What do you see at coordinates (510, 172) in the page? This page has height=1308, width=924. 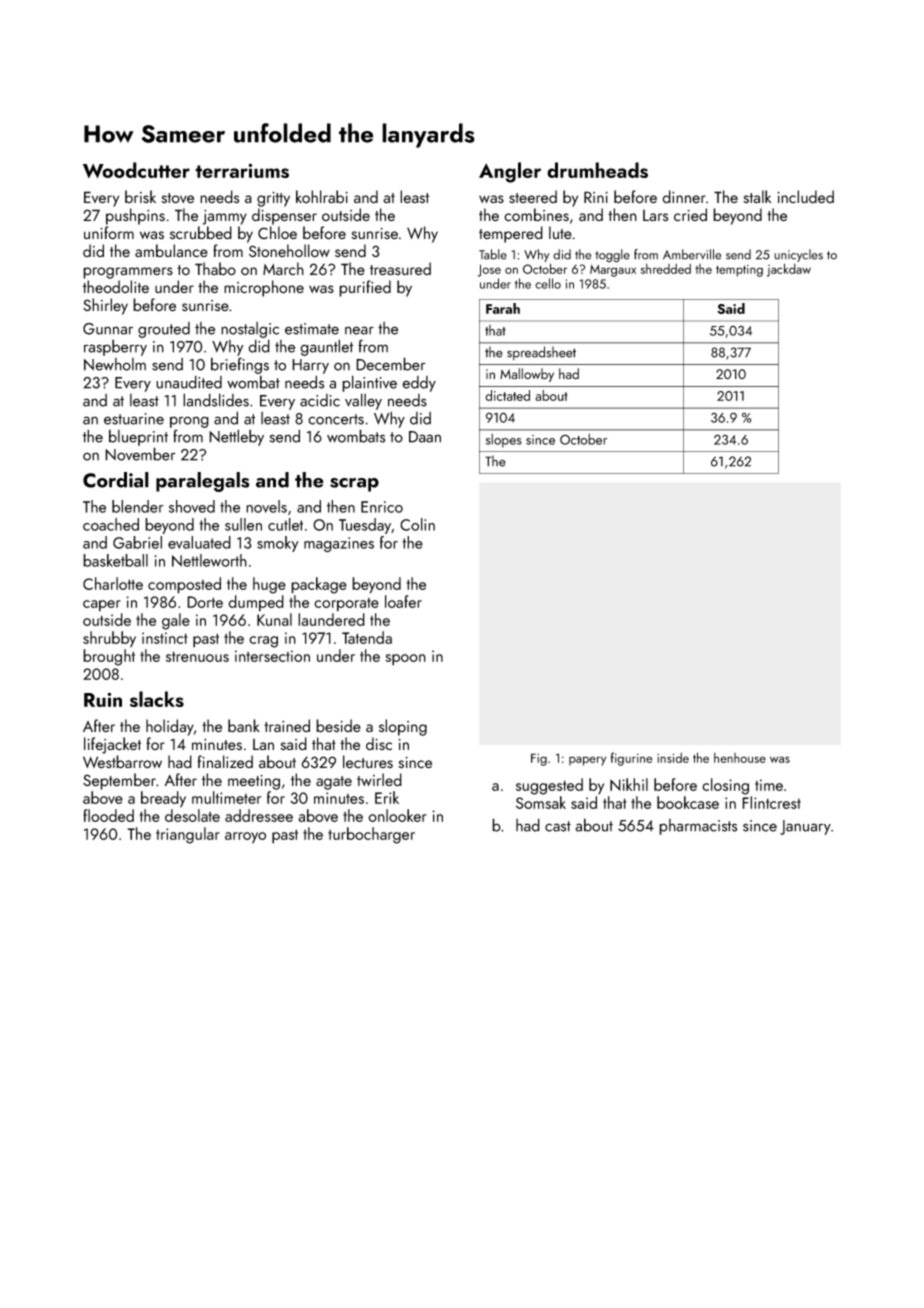 I see `Angler` at bounding box center [510, 172].
